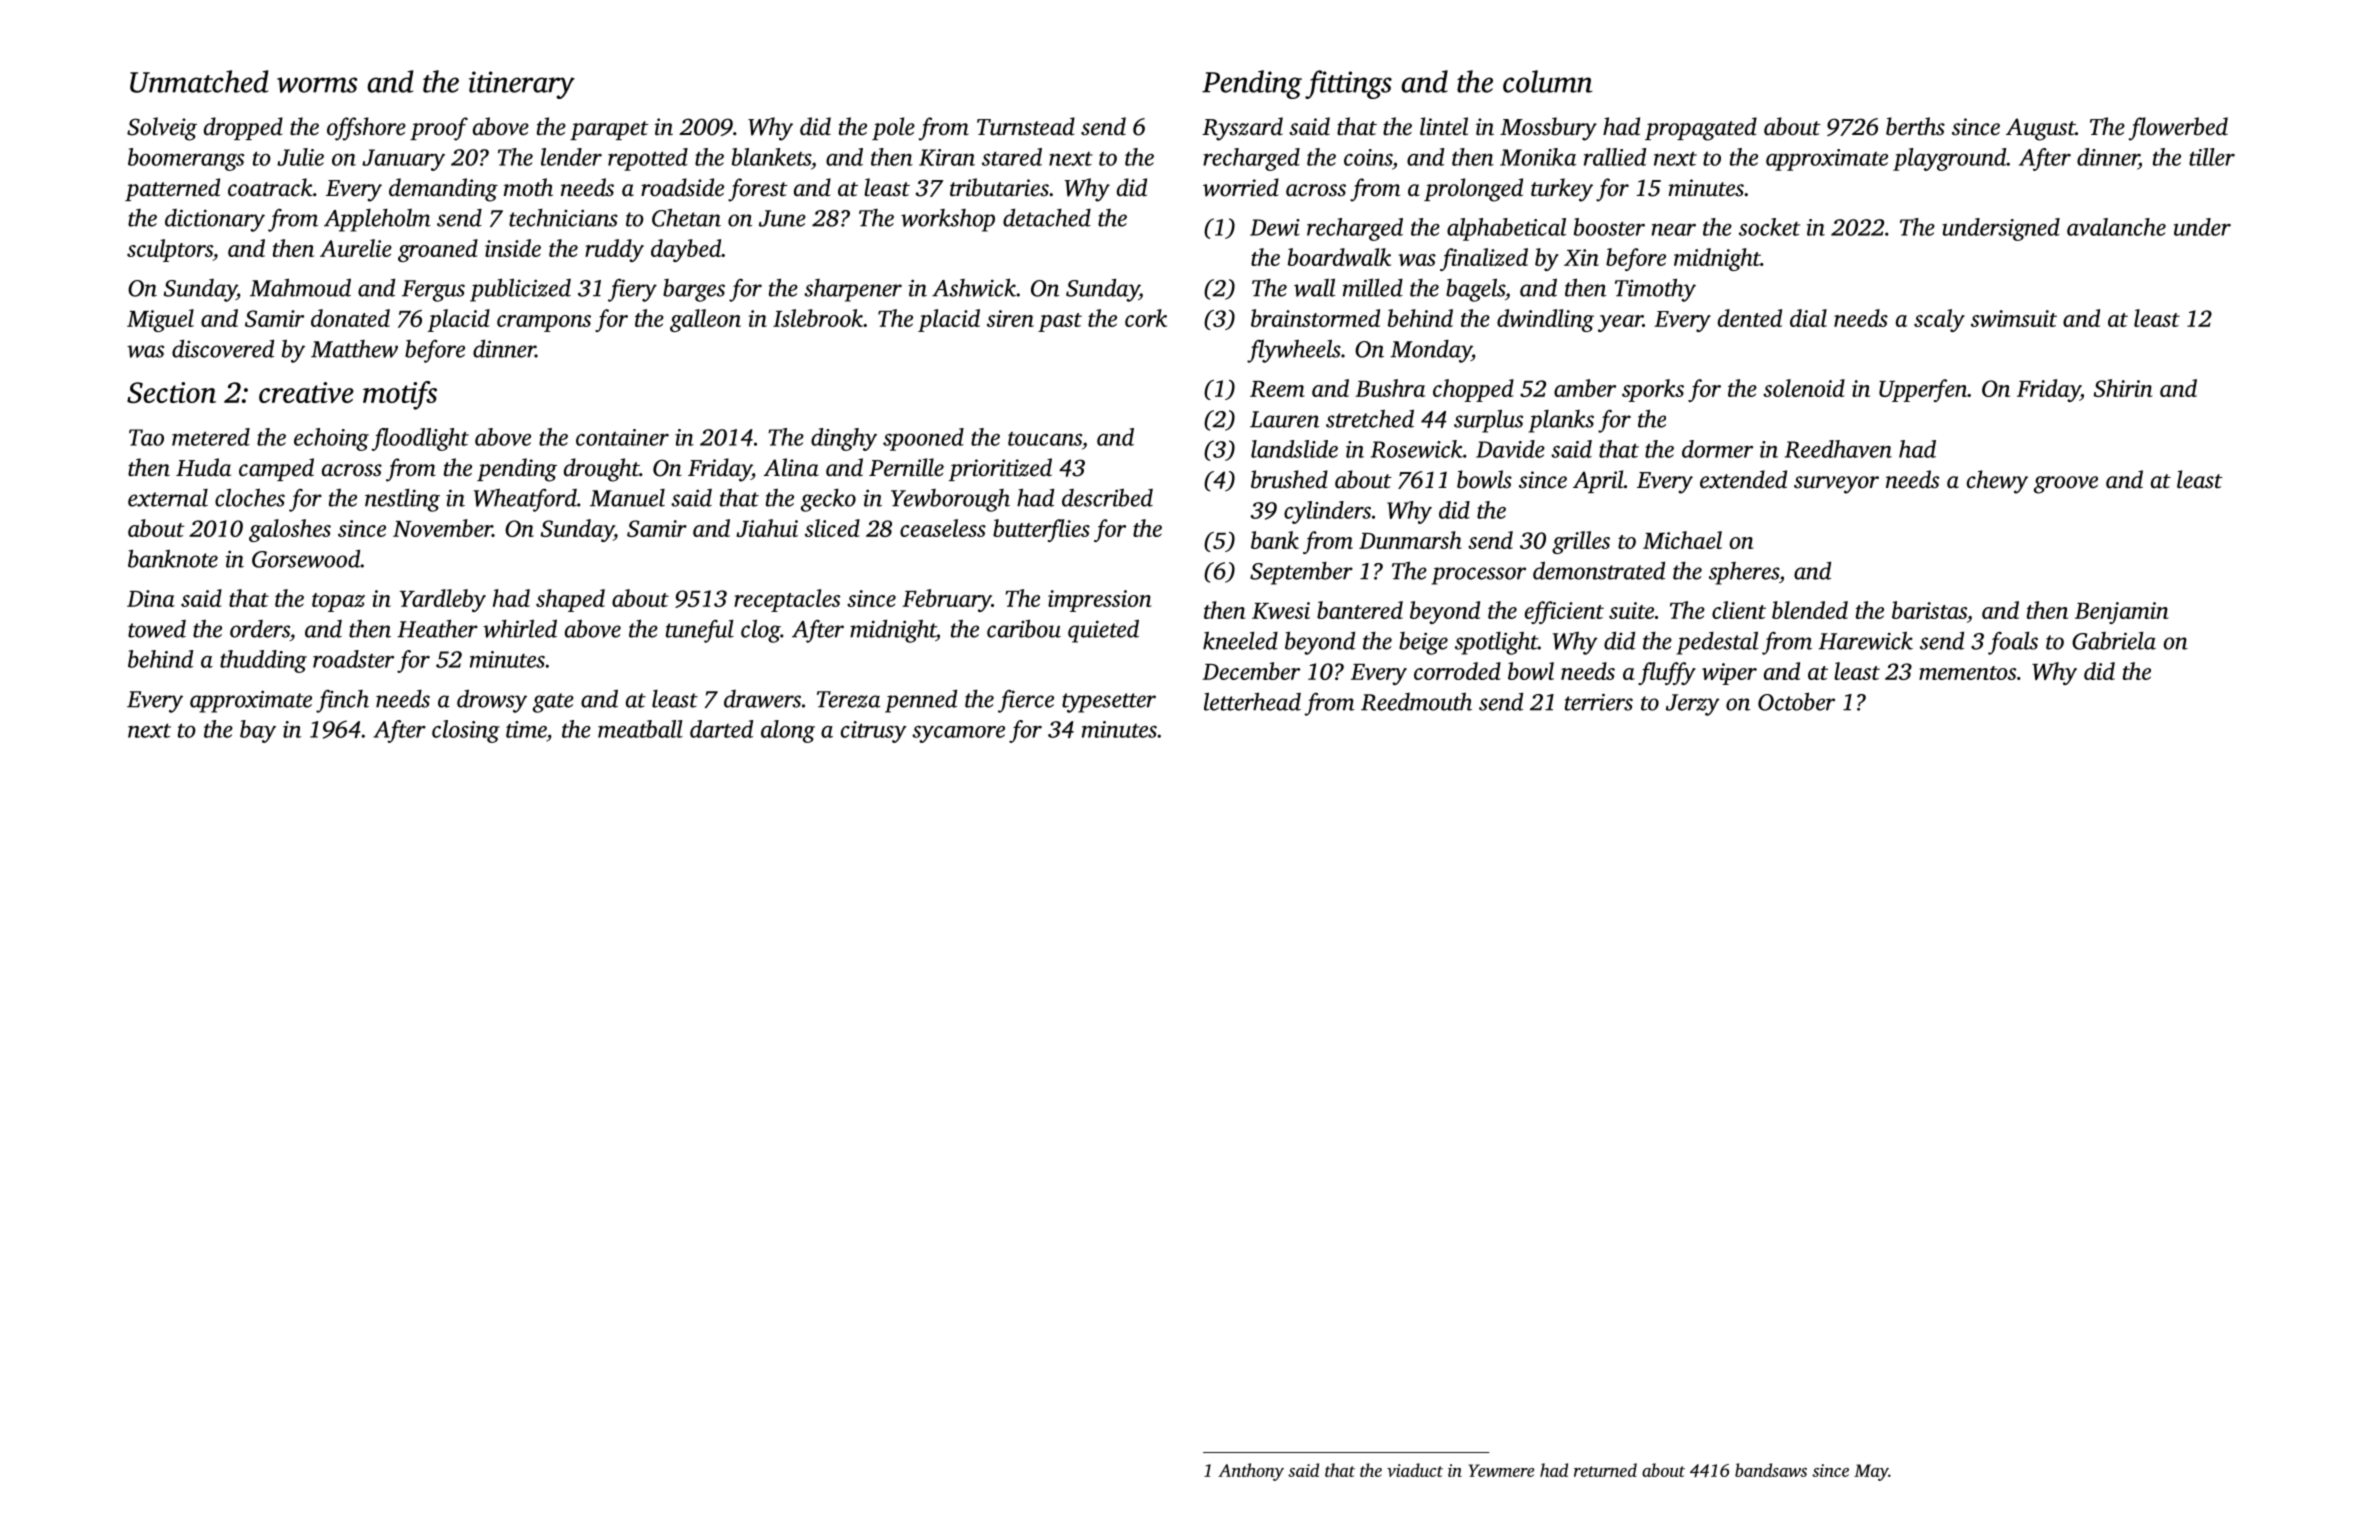 The height and width of the image is (1537, 2375). What do you see at coordinates (353, 659) in the image?
I see `roadster` at bounding box center [353, 659].
